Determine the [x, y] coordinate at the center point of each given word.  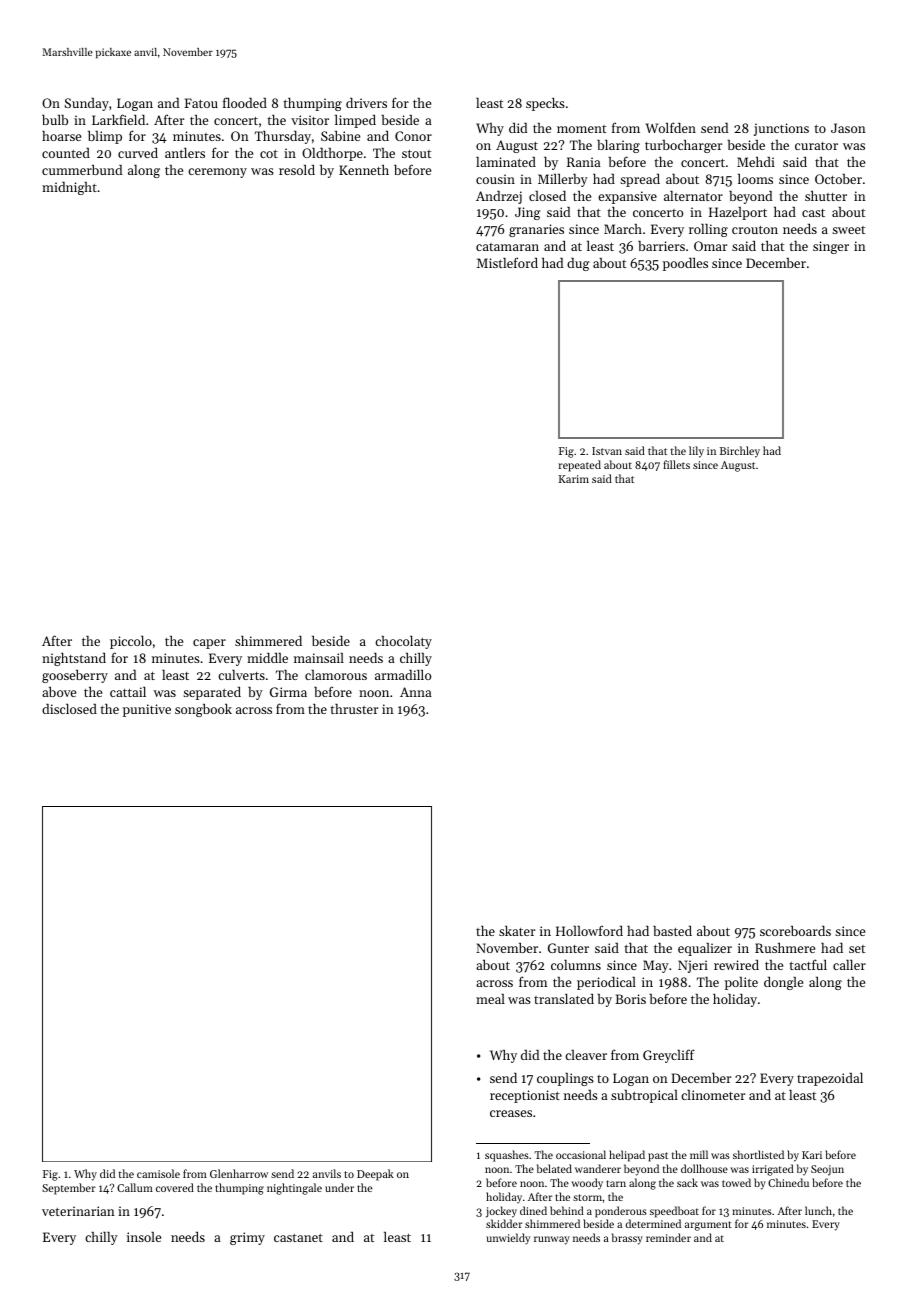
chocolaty [403, 642]
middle [267, 658]
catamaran [507, 247]
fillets [676, 464]
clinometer [713, 1095]
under [339, 1187]
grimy [247, 1238]
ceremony [217, 173]
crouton [755, 230]
